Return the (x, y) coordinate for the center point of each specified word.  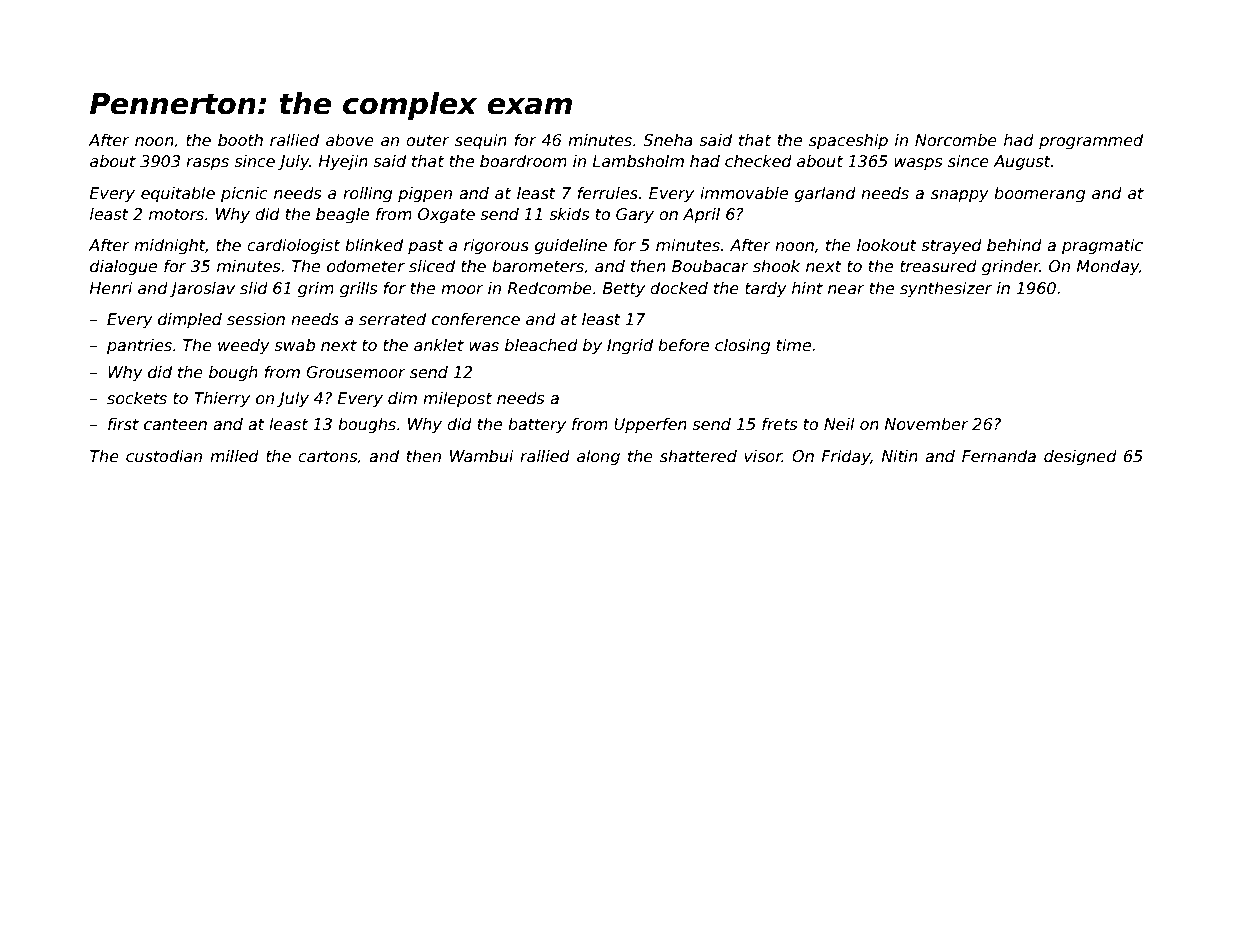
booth (240, 140)
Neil (839, 424)
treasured (938, 266)
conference (476, 319)
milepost (457, 399)
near (846, 289)
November (927, 424)
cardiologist (293, 246)
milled (234, 456)
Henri (111, 288)
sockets (137, 398)
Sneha (668, 140)
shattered (698, 456)
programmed (1091, 141)
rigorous (496, 246)
